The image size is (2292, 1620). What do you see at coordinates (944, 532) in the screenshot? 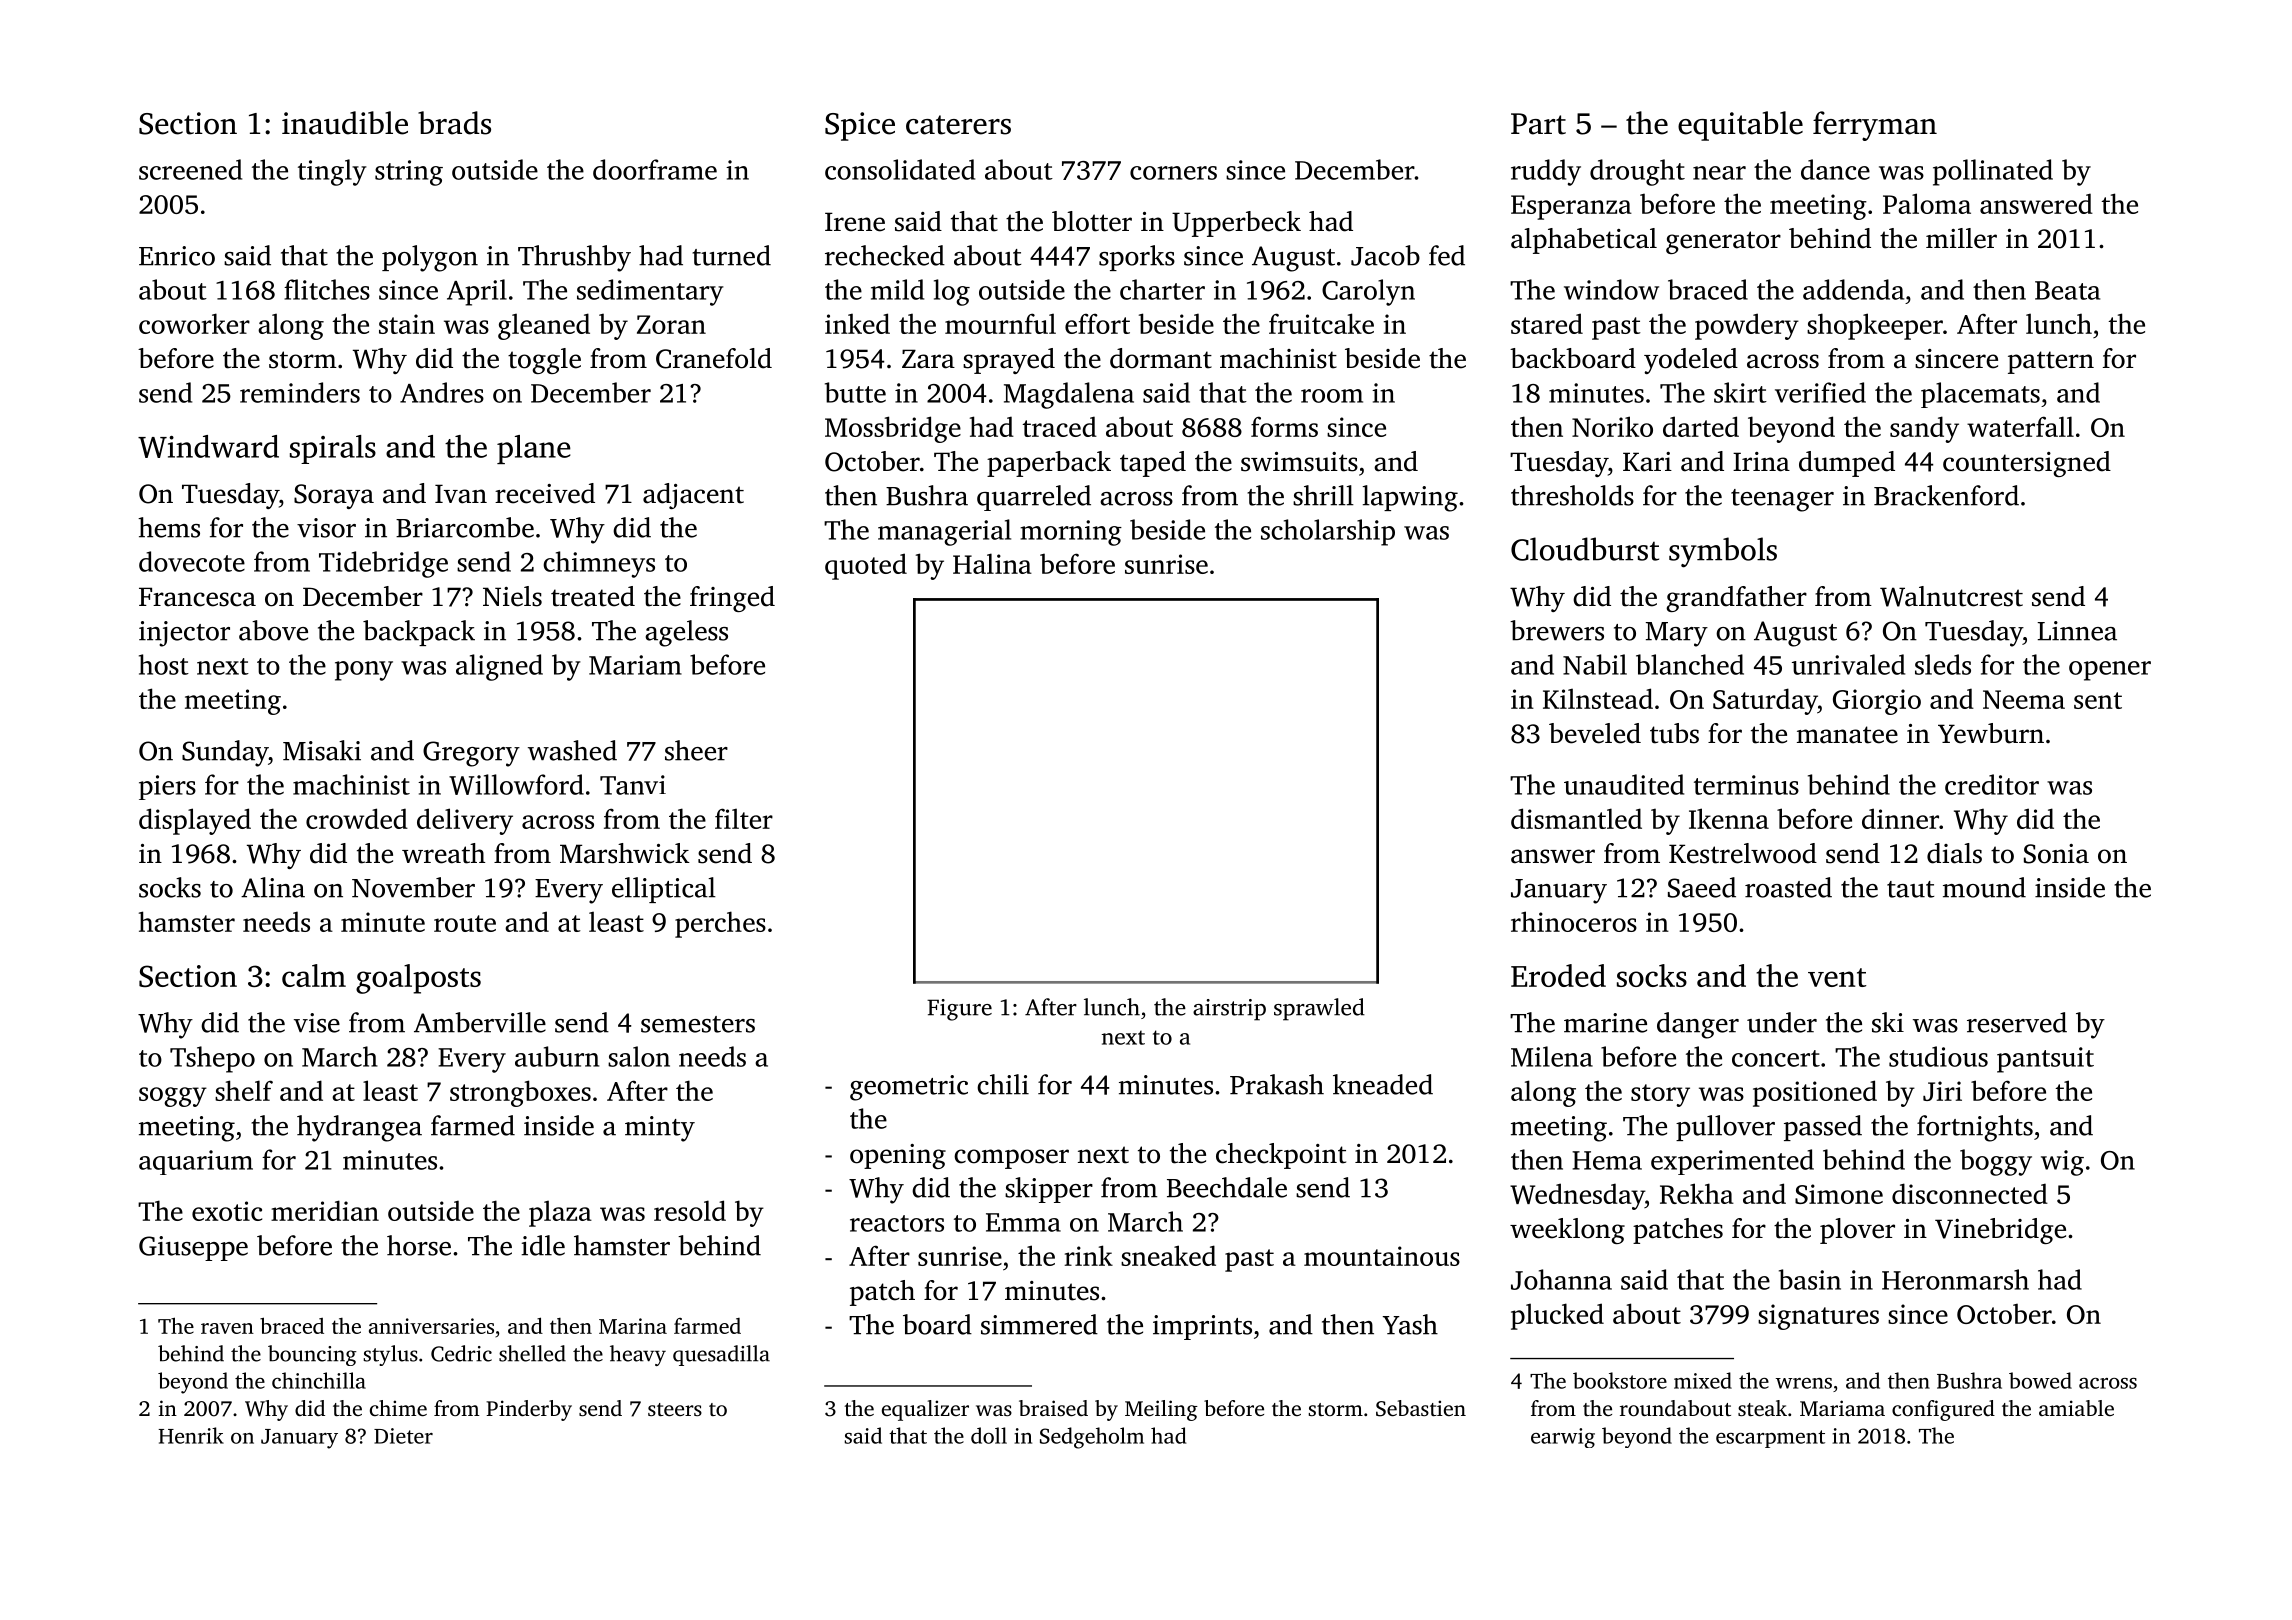
I see `managerial` at bounding box center [944, 532].
